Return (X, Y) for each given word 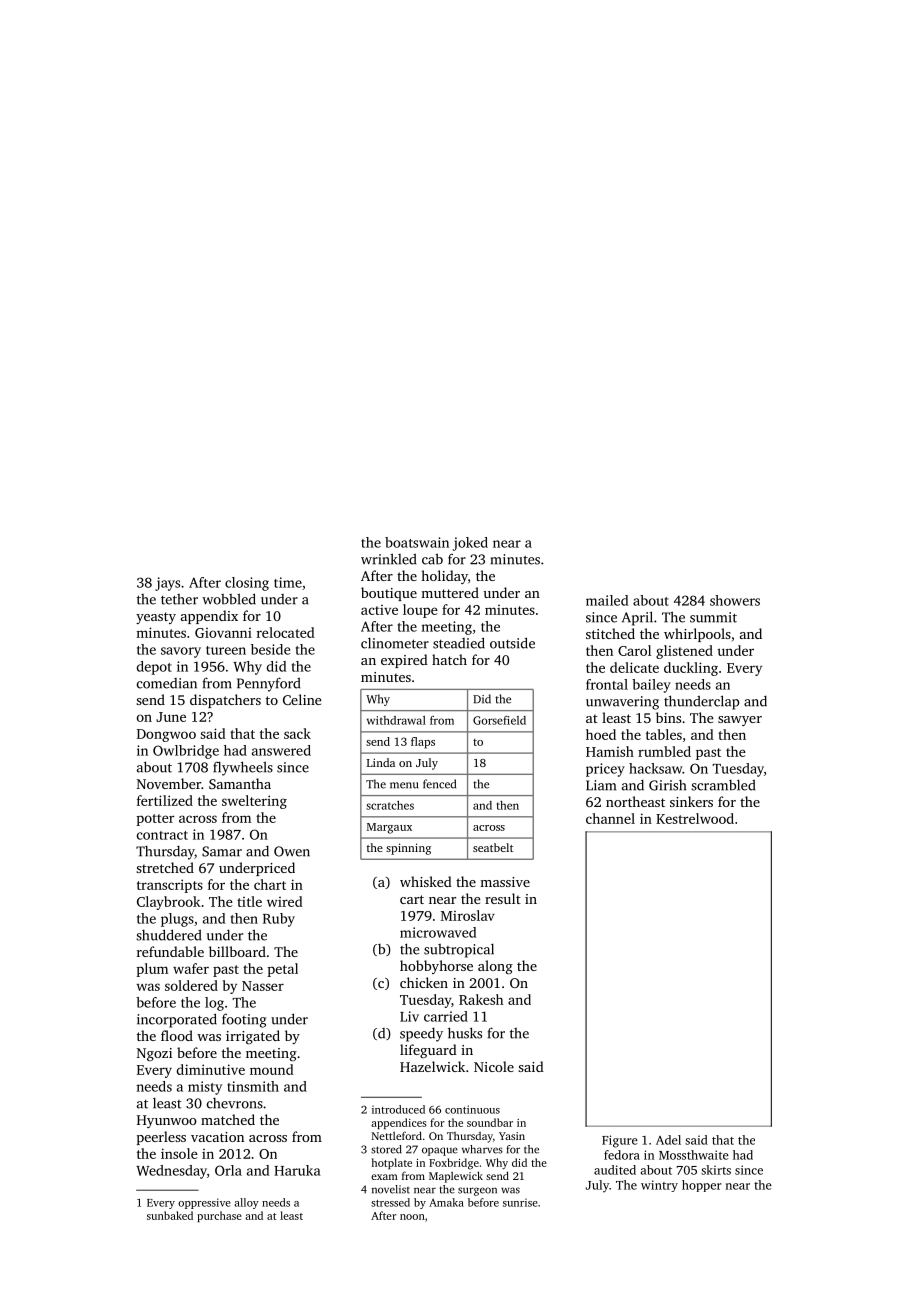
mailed (607, 600)
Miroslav (468, 915)
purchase (219, 1216)
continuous (472, 1109)
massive (505, 882)
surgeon (477, 1191)
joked (470, 544)
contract (162, 835)
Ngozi (154, 1054)
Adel (668, 1140)
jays (167, 584)
